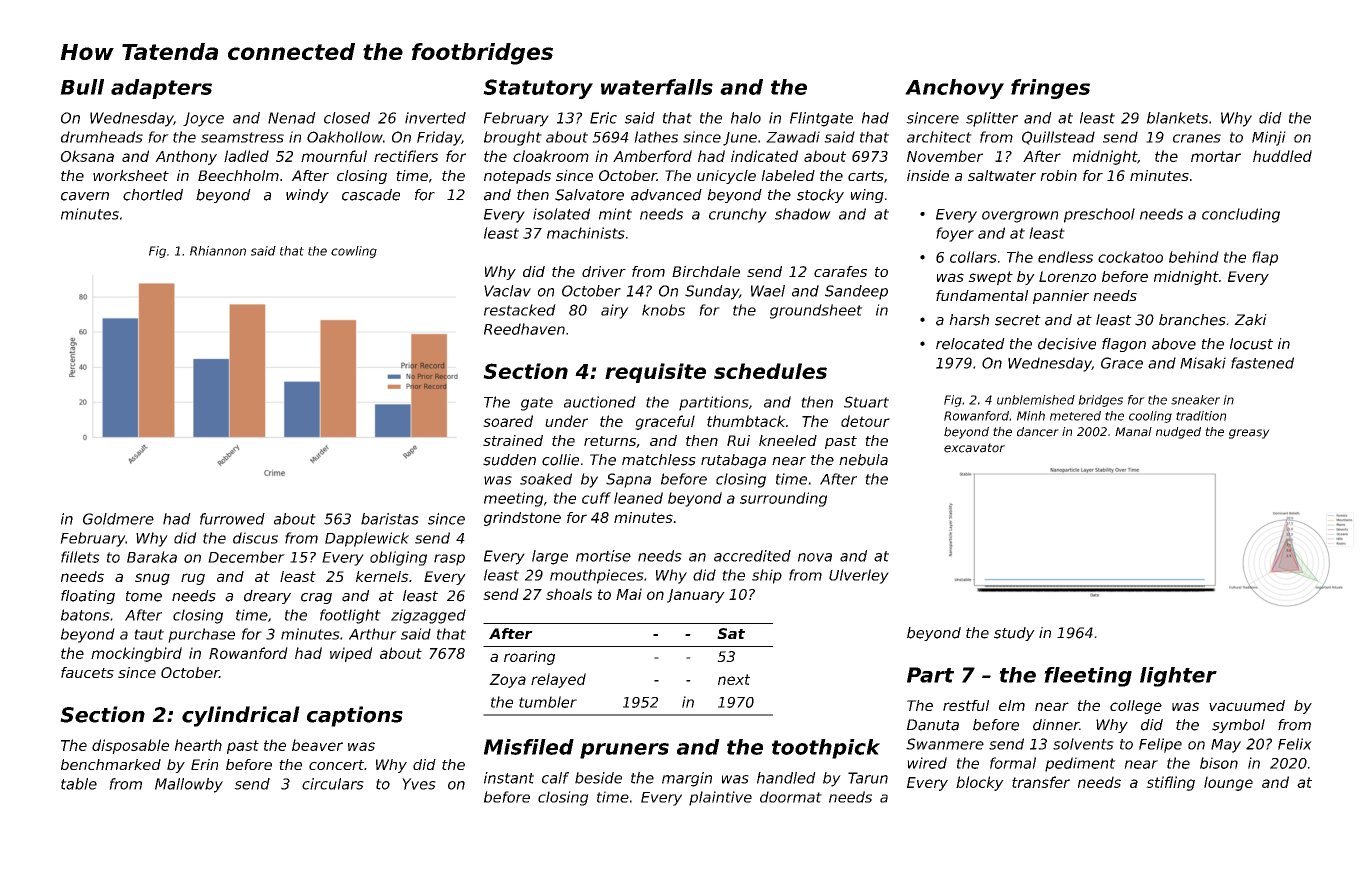 The image size is (1372, 887). I want to click on above, so click(1174, 344).
